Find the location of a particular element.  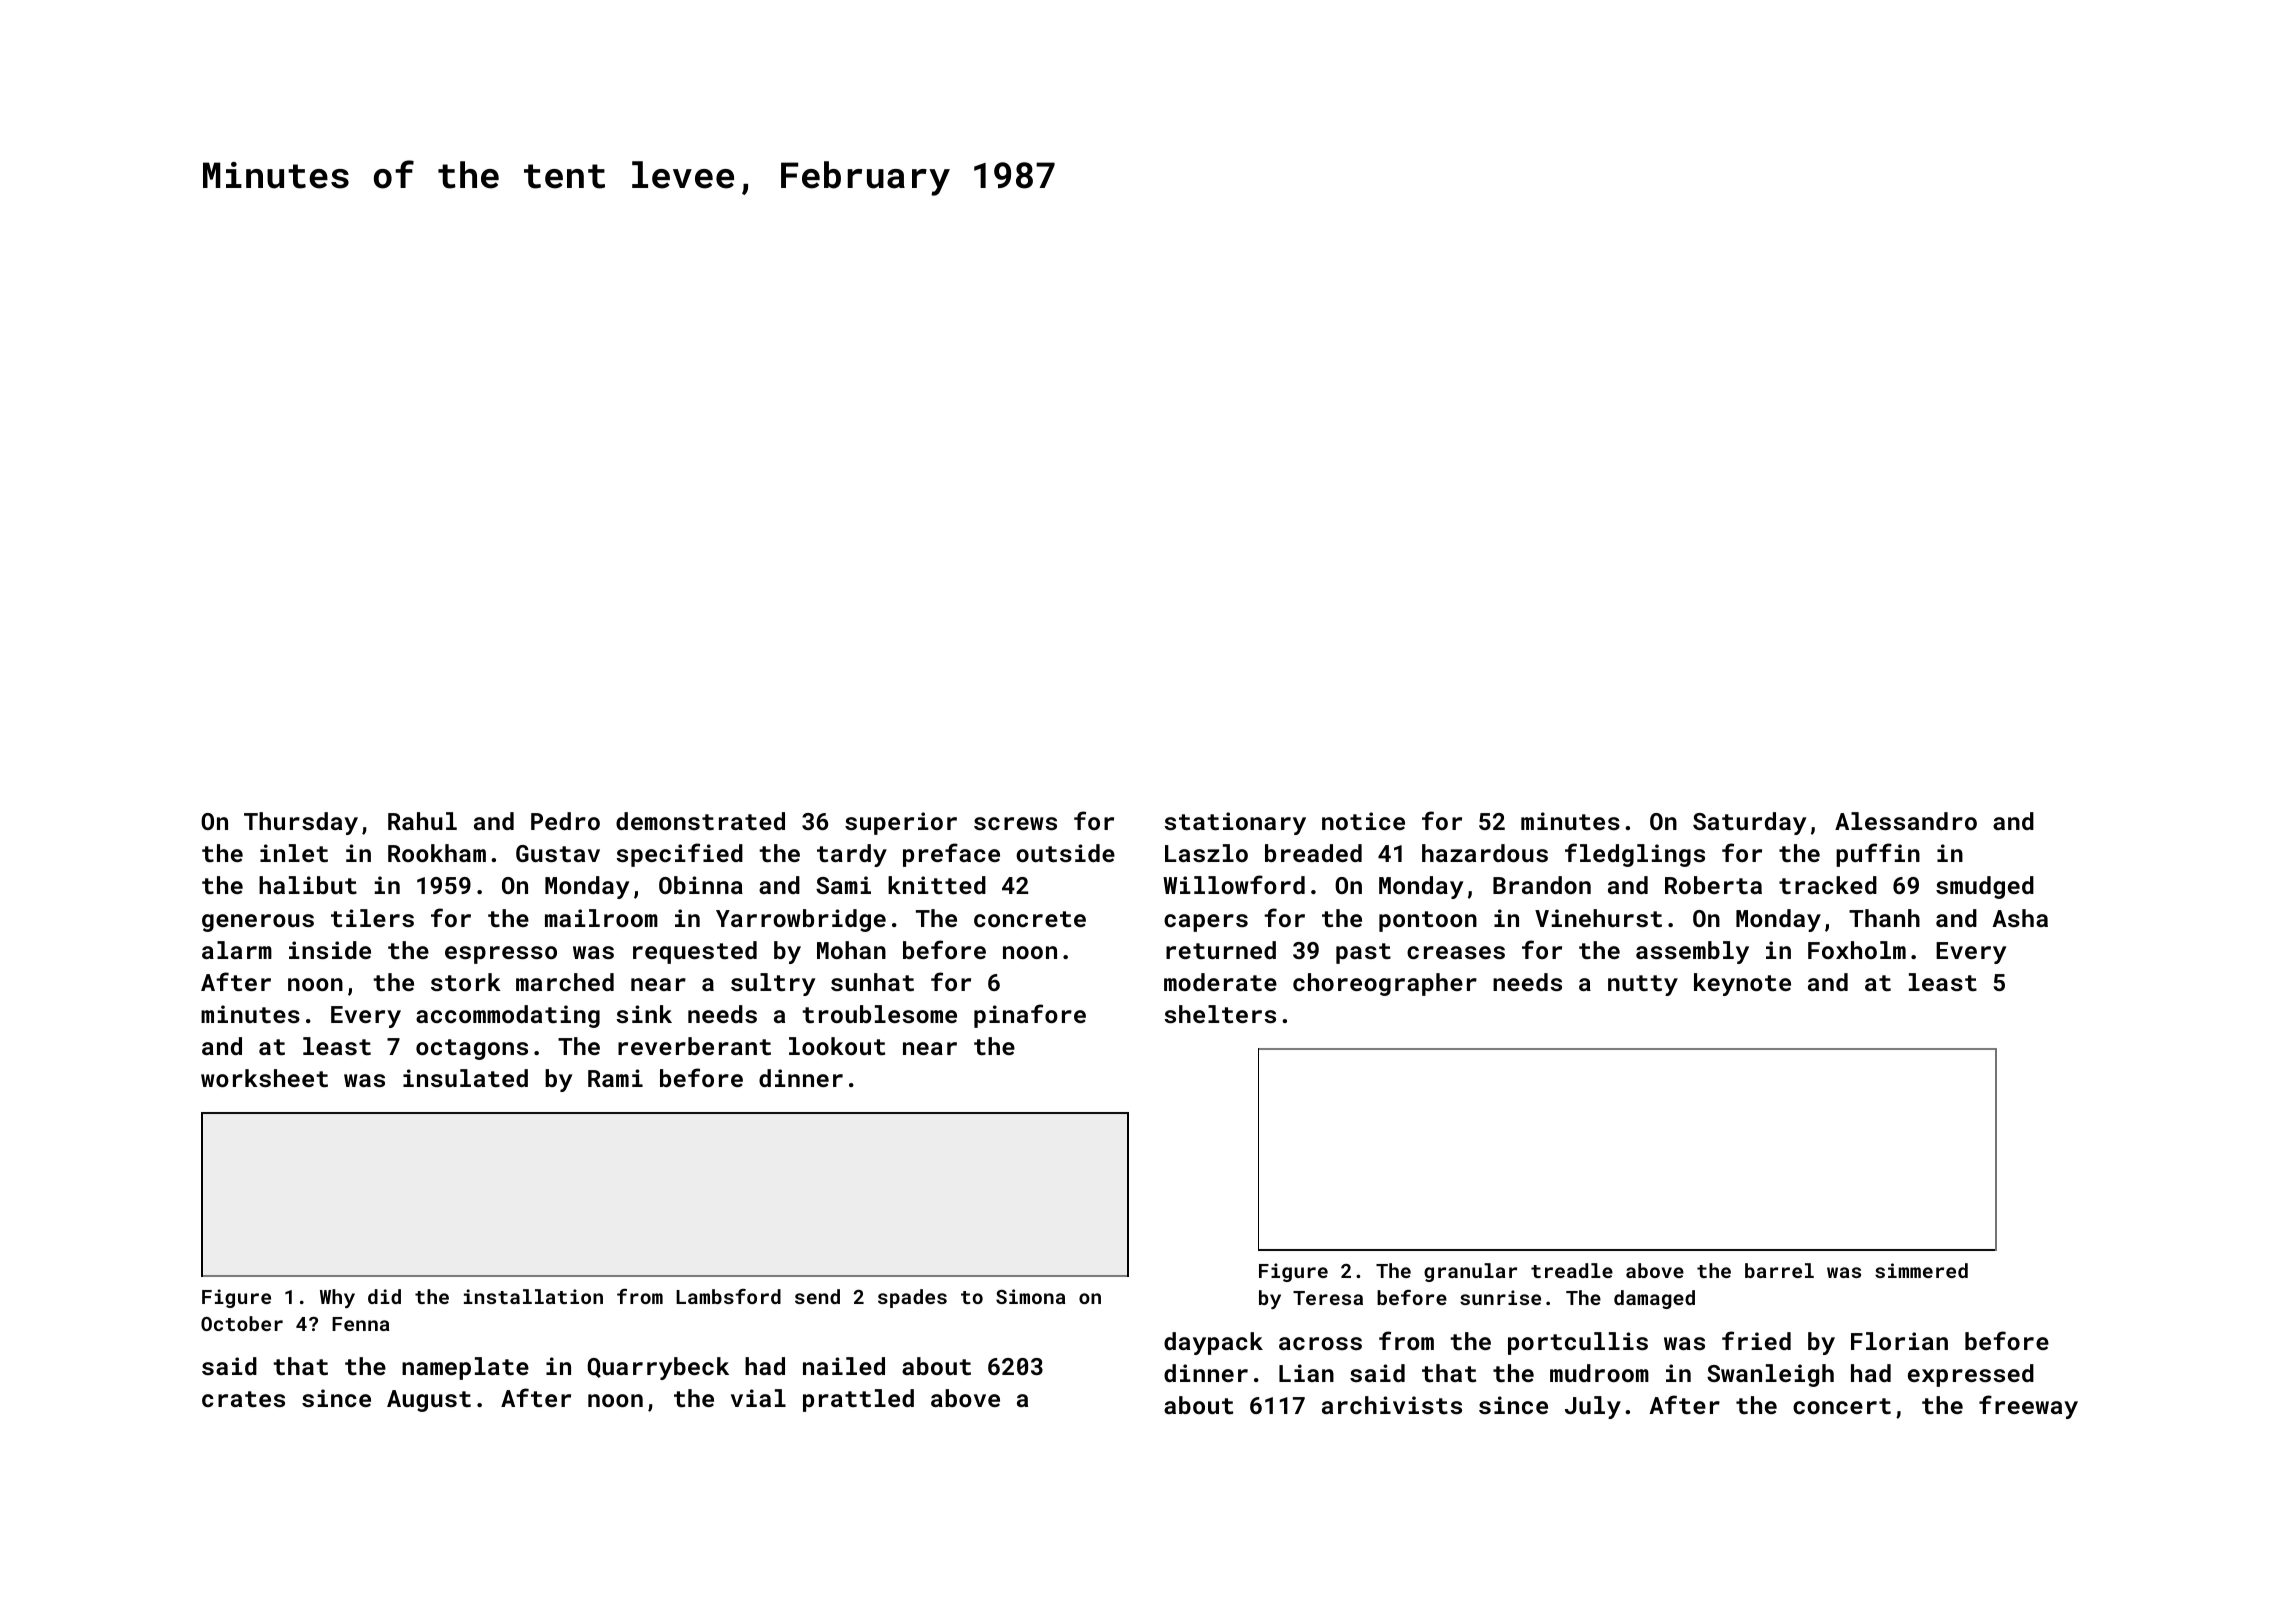

archivists is located at coordinates (1392, 1405).
